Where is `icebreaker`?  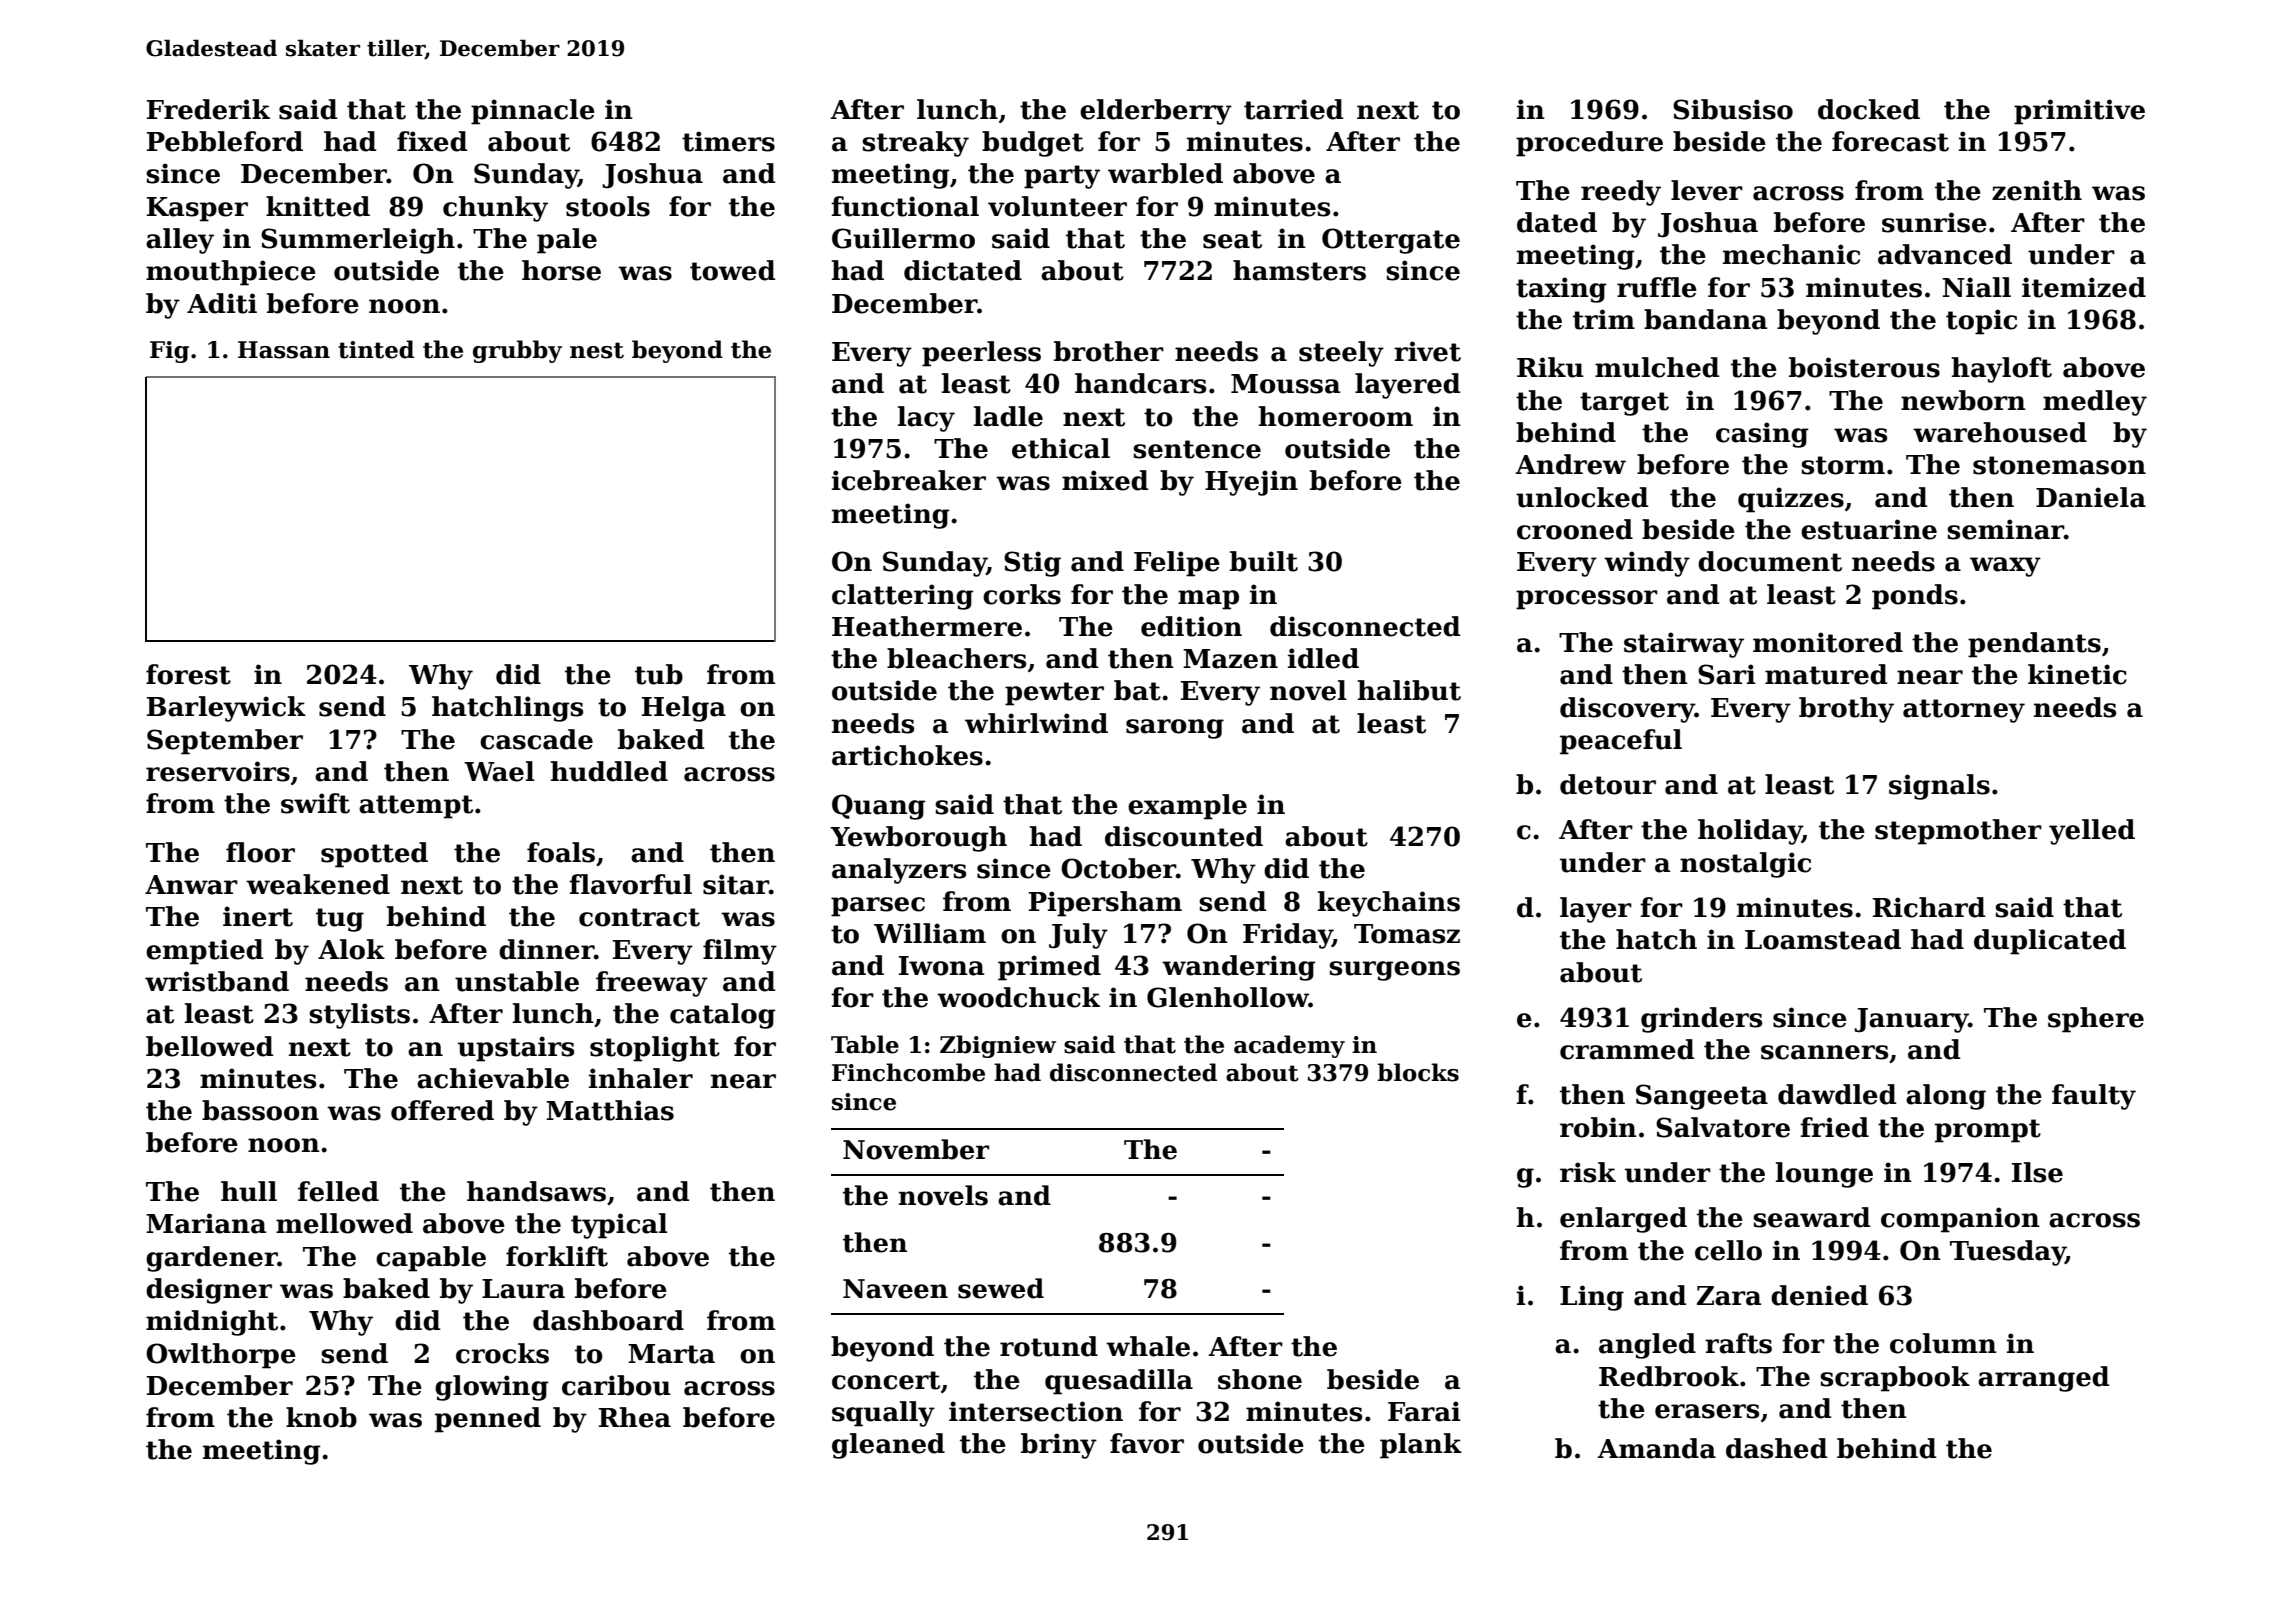
icebreaker is located at coordinates (909, 480).
